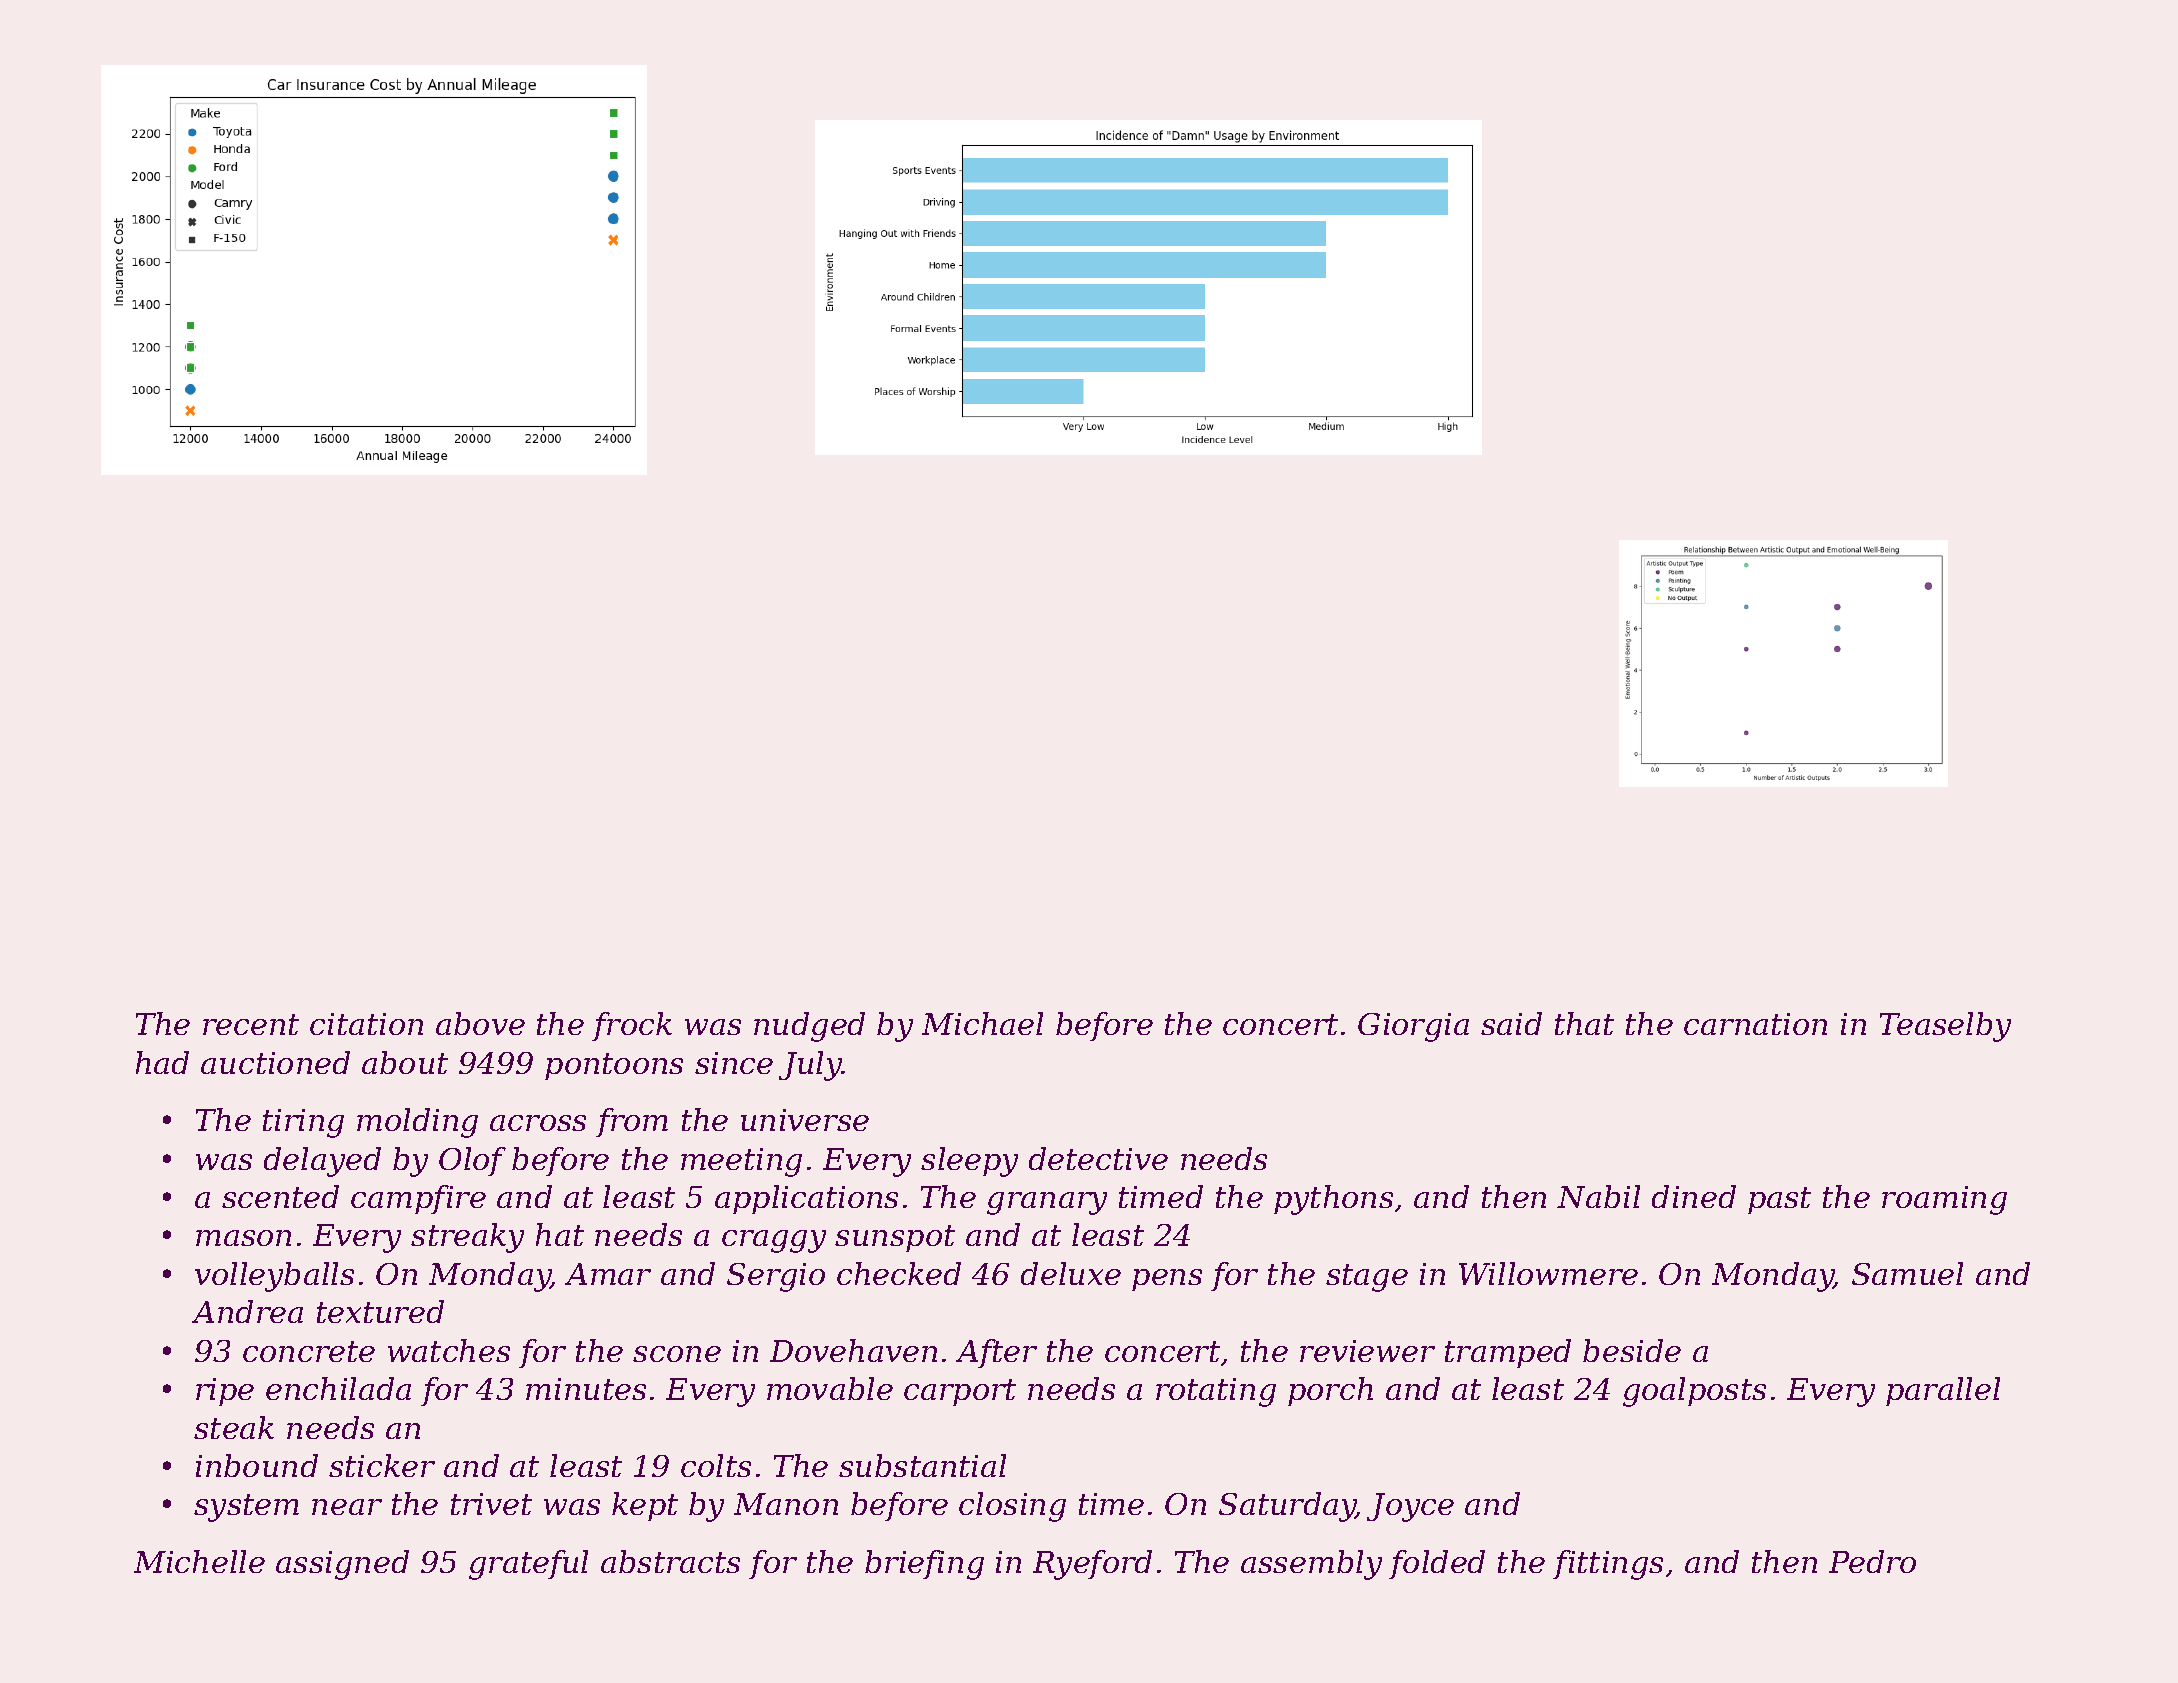  I want to click on Giorgia, so click(1413, 1027).
